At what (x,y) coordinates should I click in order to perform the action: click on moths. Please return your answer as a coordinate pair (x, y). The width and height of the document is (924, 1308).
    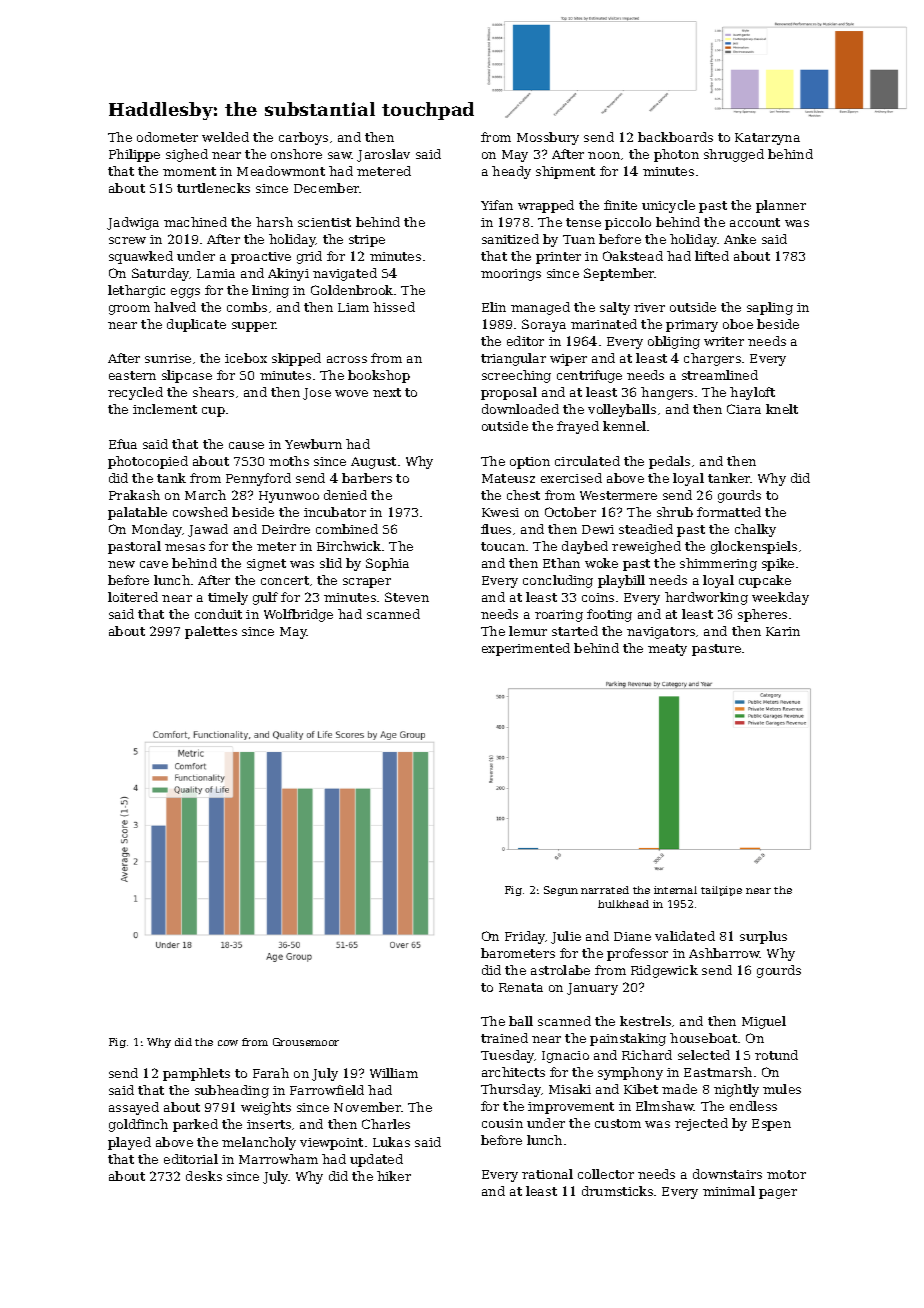
    Looking at the image, I should click on (289, 461).
